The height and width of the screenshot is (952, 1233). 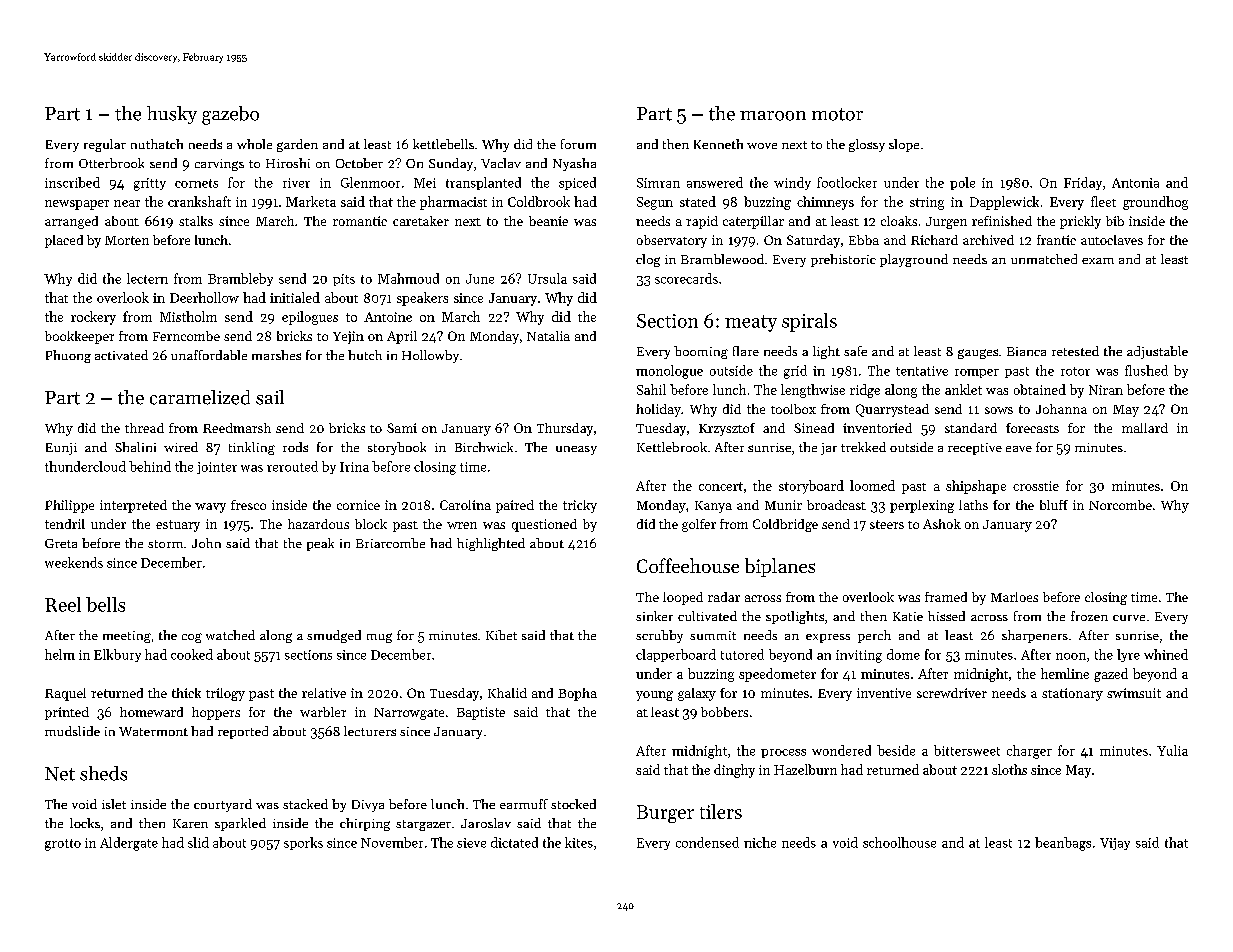 What do you see at coordinates (1112, 240) in the screenshot?
I see `autoclaves` at bounding box center [1112, 240].
